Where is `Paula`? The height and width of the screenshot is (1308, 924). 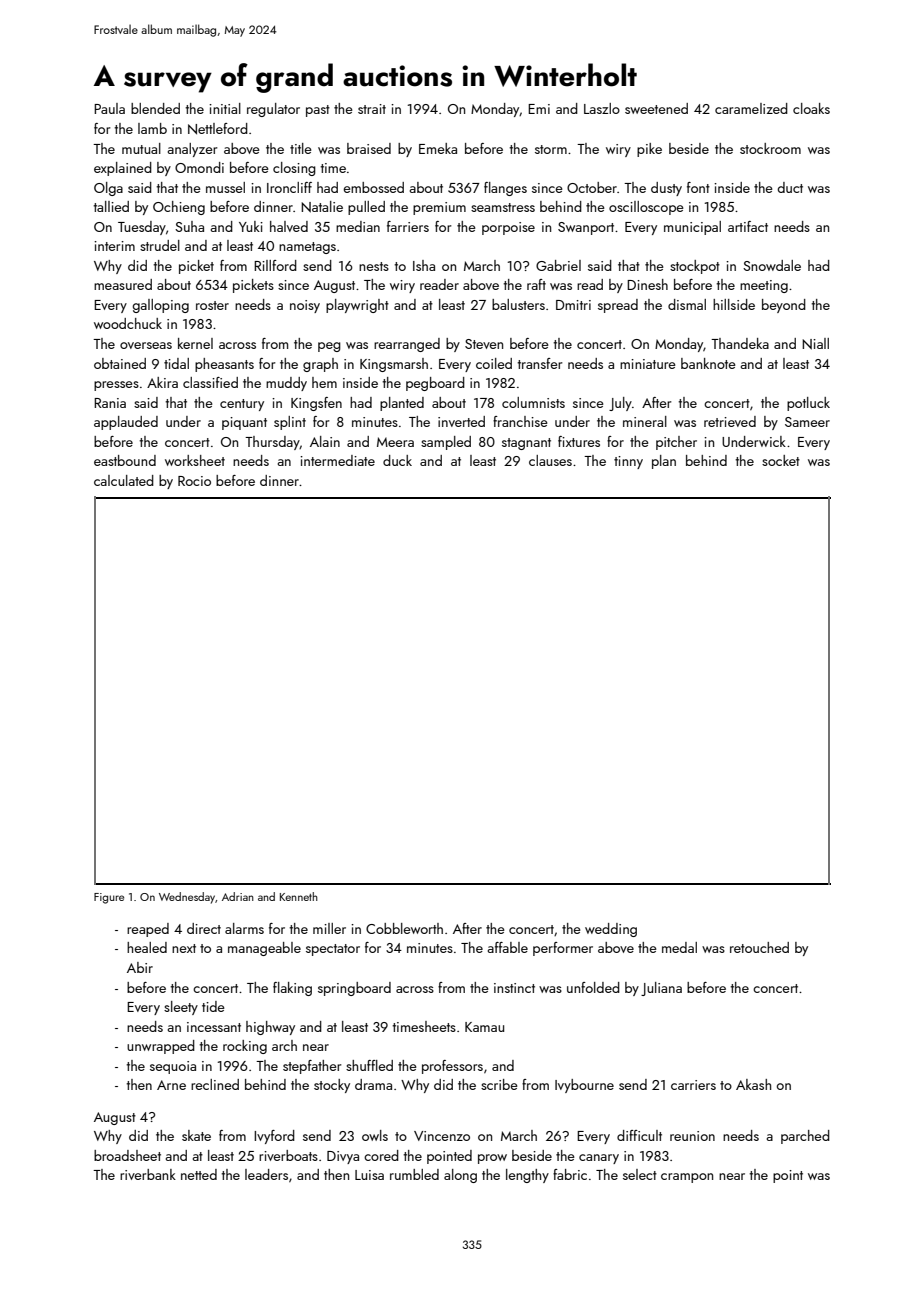 Paula is located at coordinates (109, 108).
